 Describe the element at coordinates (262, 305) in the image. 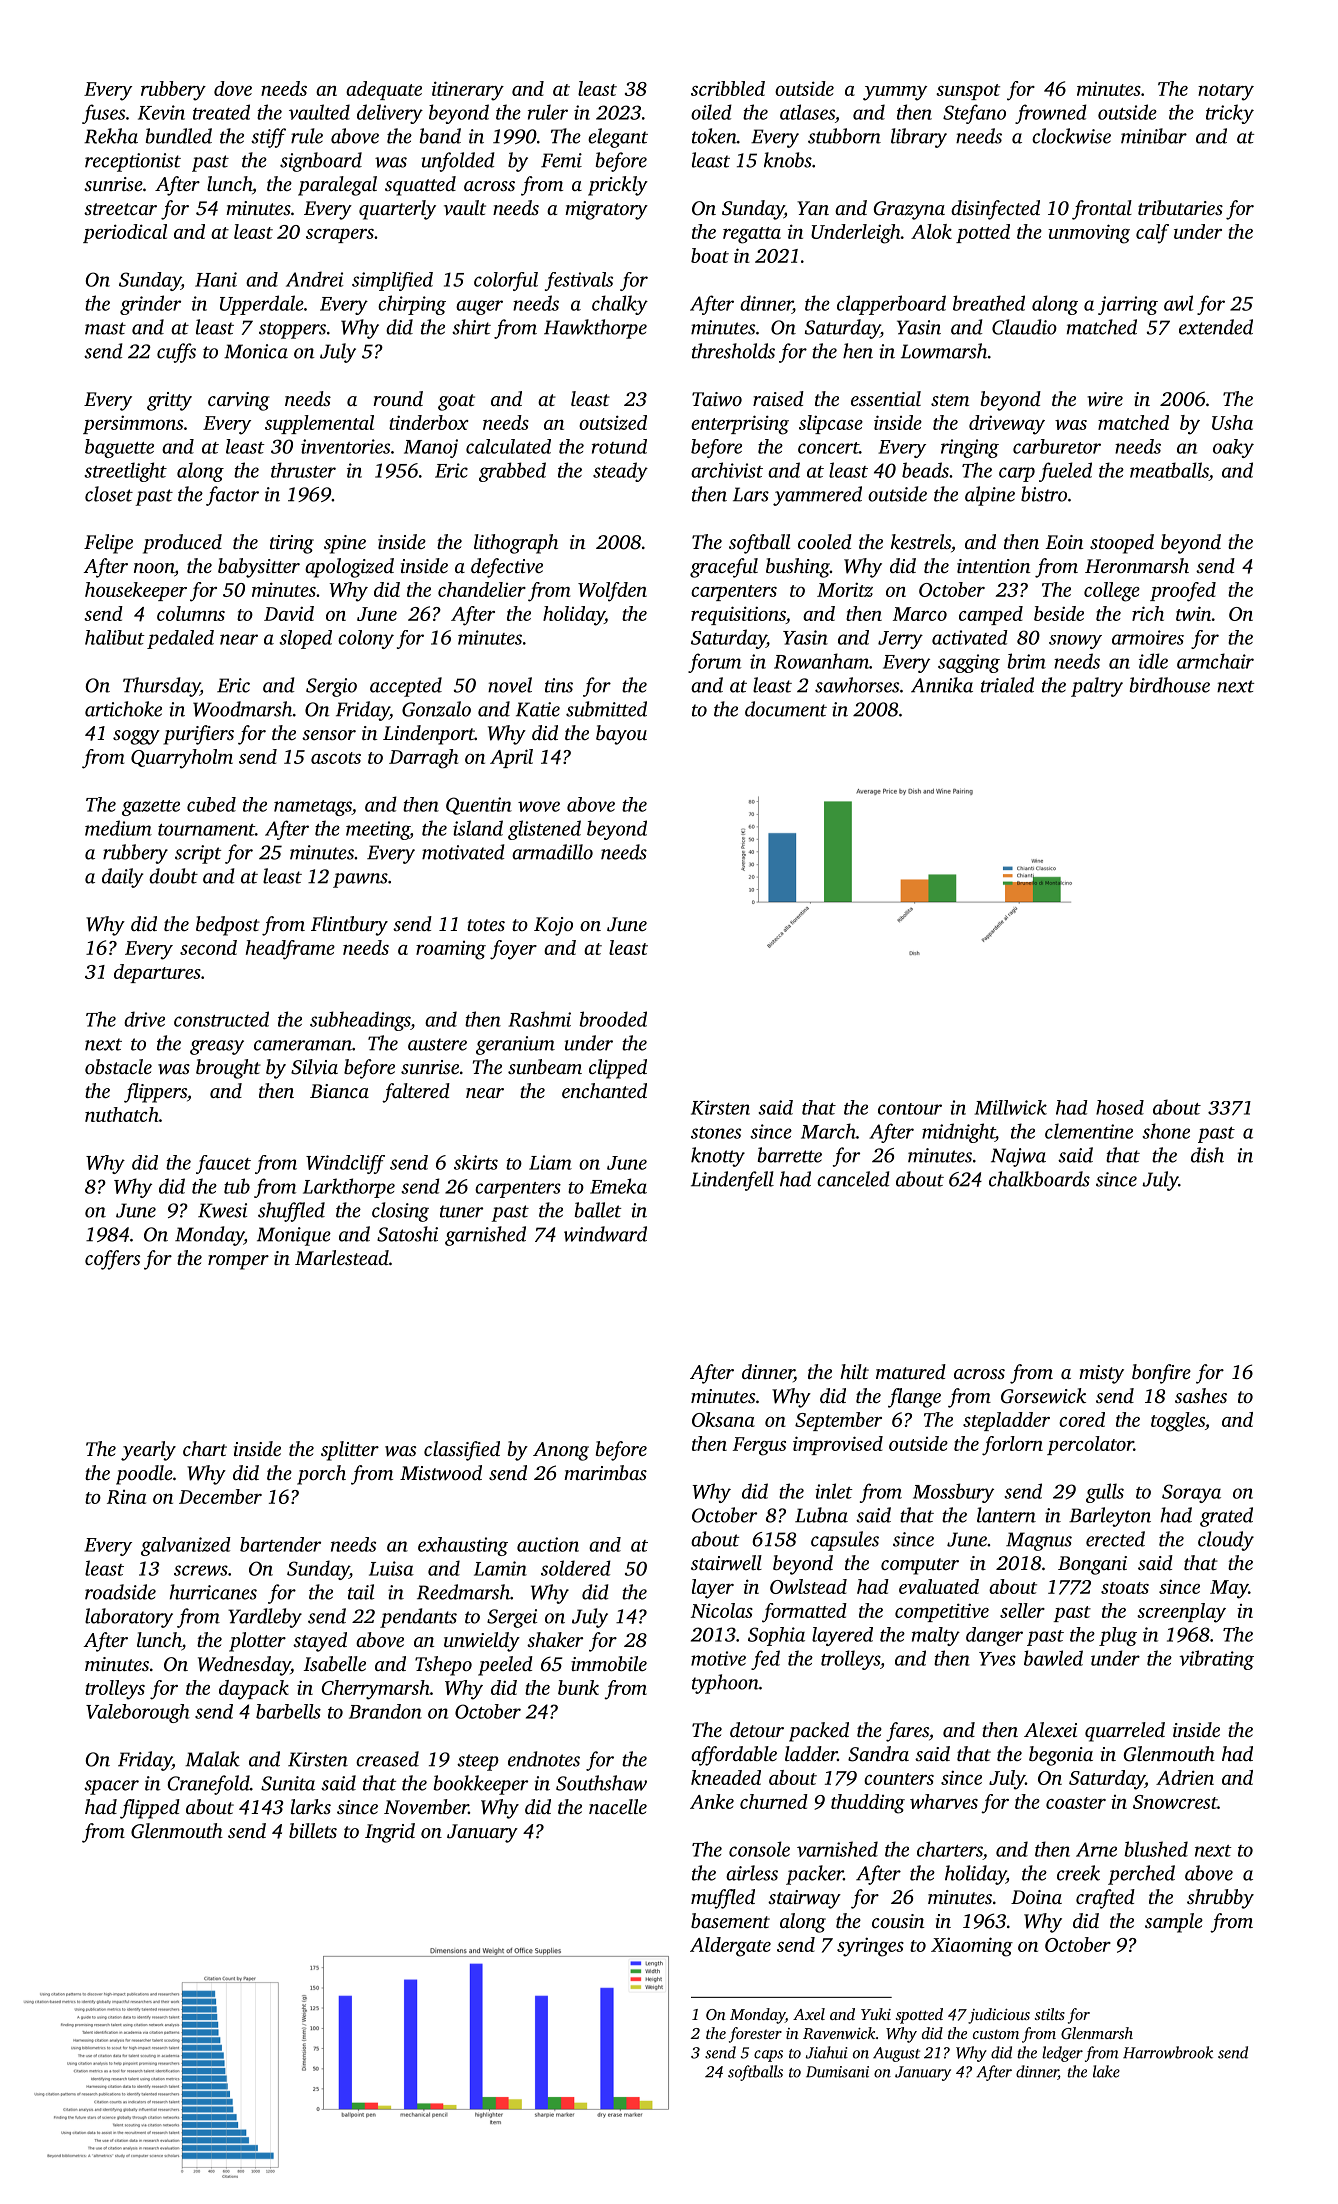

I see `Upperdale` at that location.
